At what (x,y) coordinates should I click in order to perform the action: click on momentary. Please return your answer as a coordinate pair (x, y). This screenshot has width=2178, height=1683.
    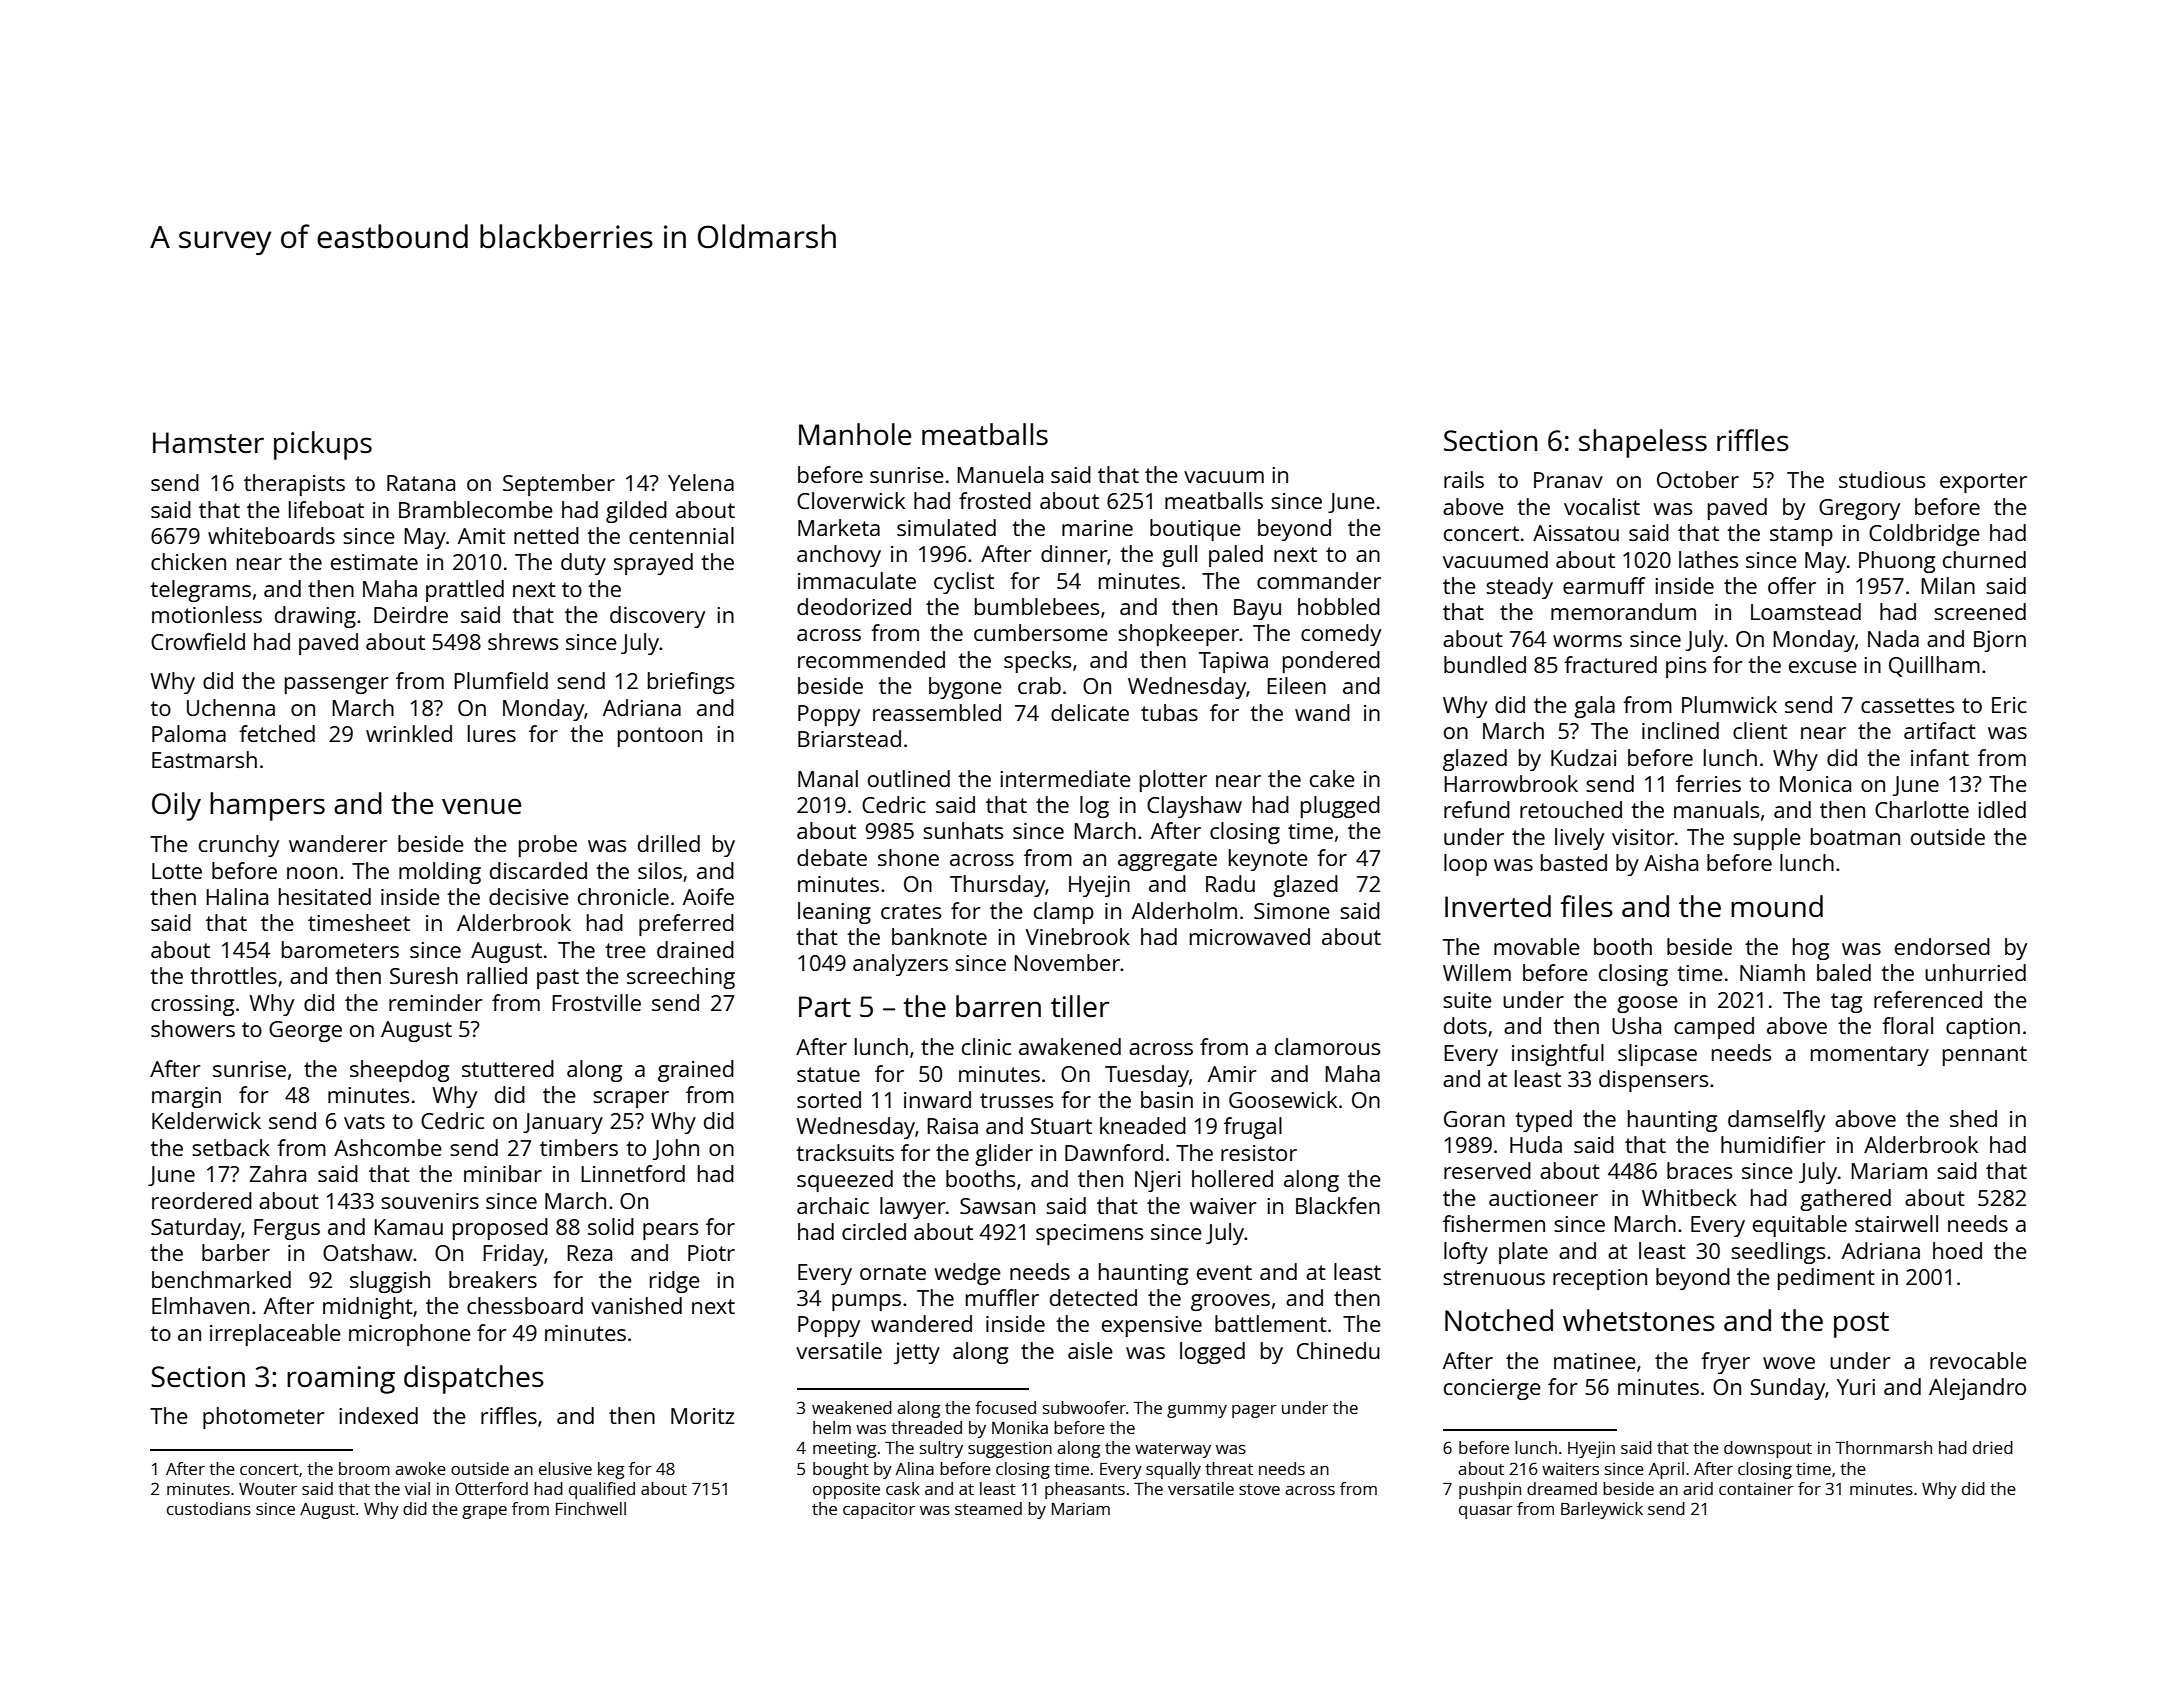
    Looking at the image, I should click on (1870, 1056).
